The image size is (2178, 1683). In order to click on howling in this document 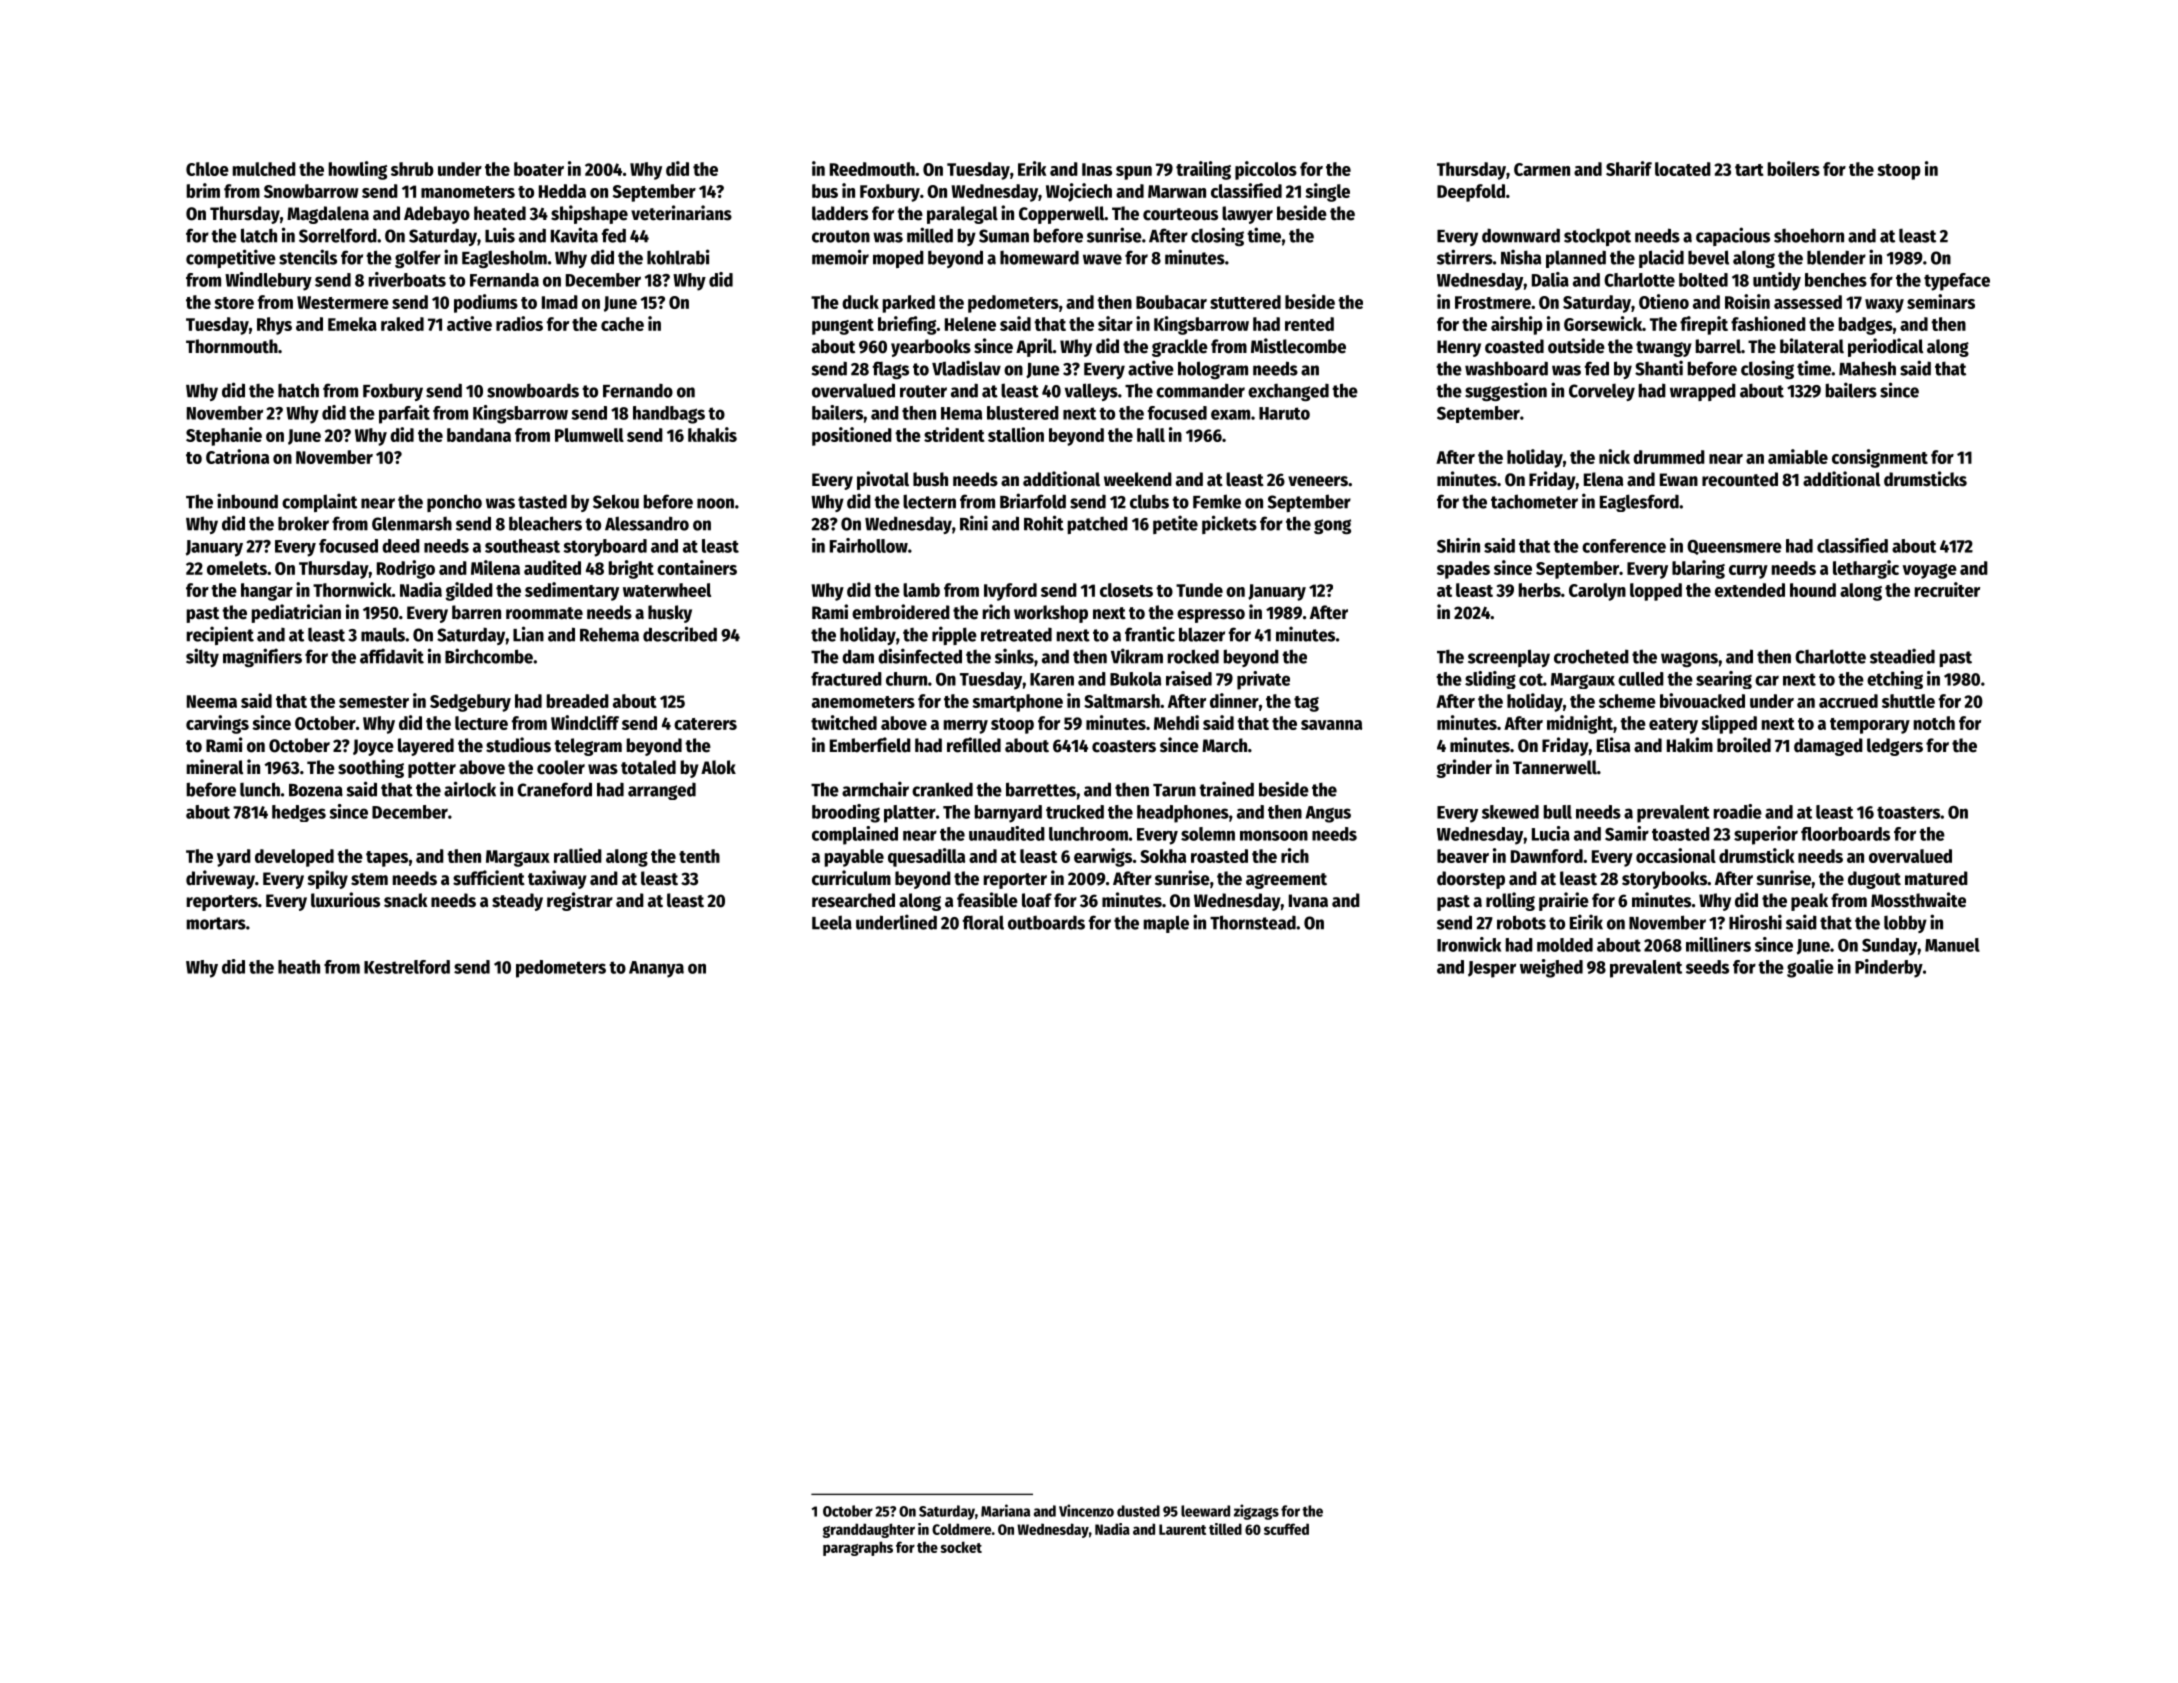, I will do `click(358, 170)`.
